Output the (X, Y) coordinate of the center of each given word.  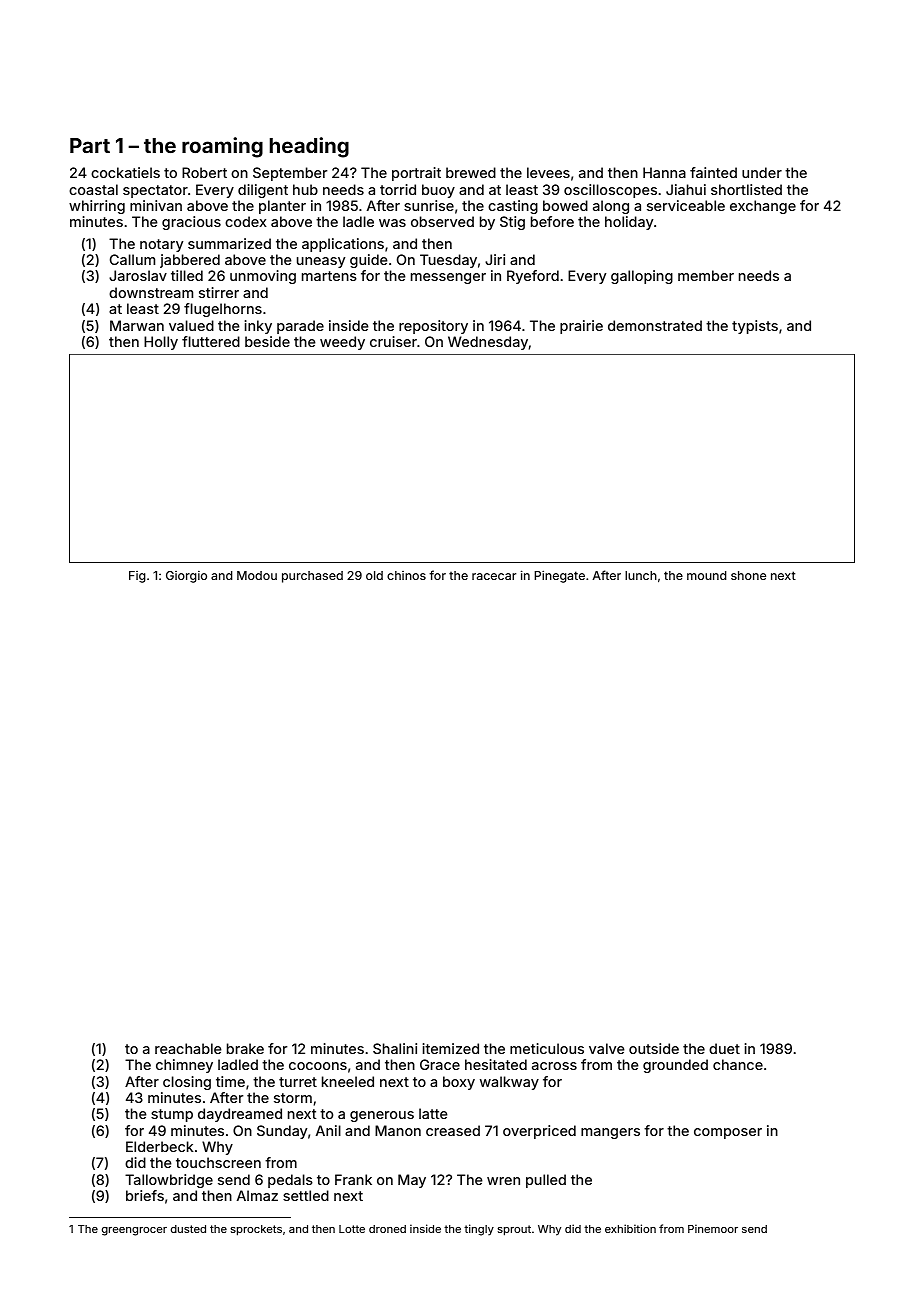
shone (748, 575)
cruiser (393, 341)
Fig (137, 577)
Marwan (137, 325)
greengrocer (134, 1231)
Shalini (395, 1048)
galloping (642, 277)
